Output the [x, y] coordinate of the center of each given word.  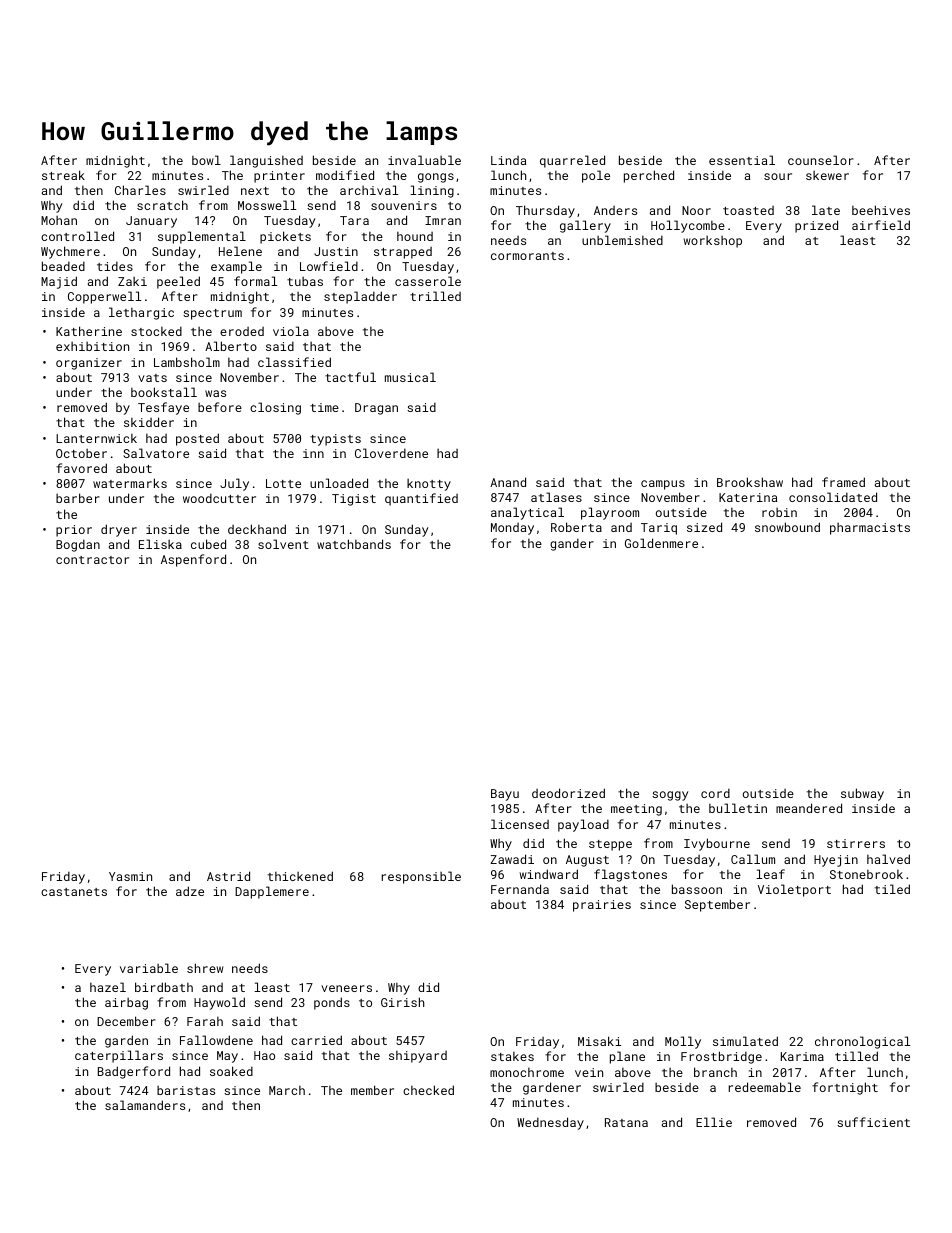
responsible [421, 877]
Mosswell [267, 205]
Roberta [576, 527]
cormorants [527, 256]
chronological [862, 1042]
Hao [264, 1055]
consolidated [833, 497]
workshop [713, 242]
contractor [92, 560]
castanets [74, 892]
